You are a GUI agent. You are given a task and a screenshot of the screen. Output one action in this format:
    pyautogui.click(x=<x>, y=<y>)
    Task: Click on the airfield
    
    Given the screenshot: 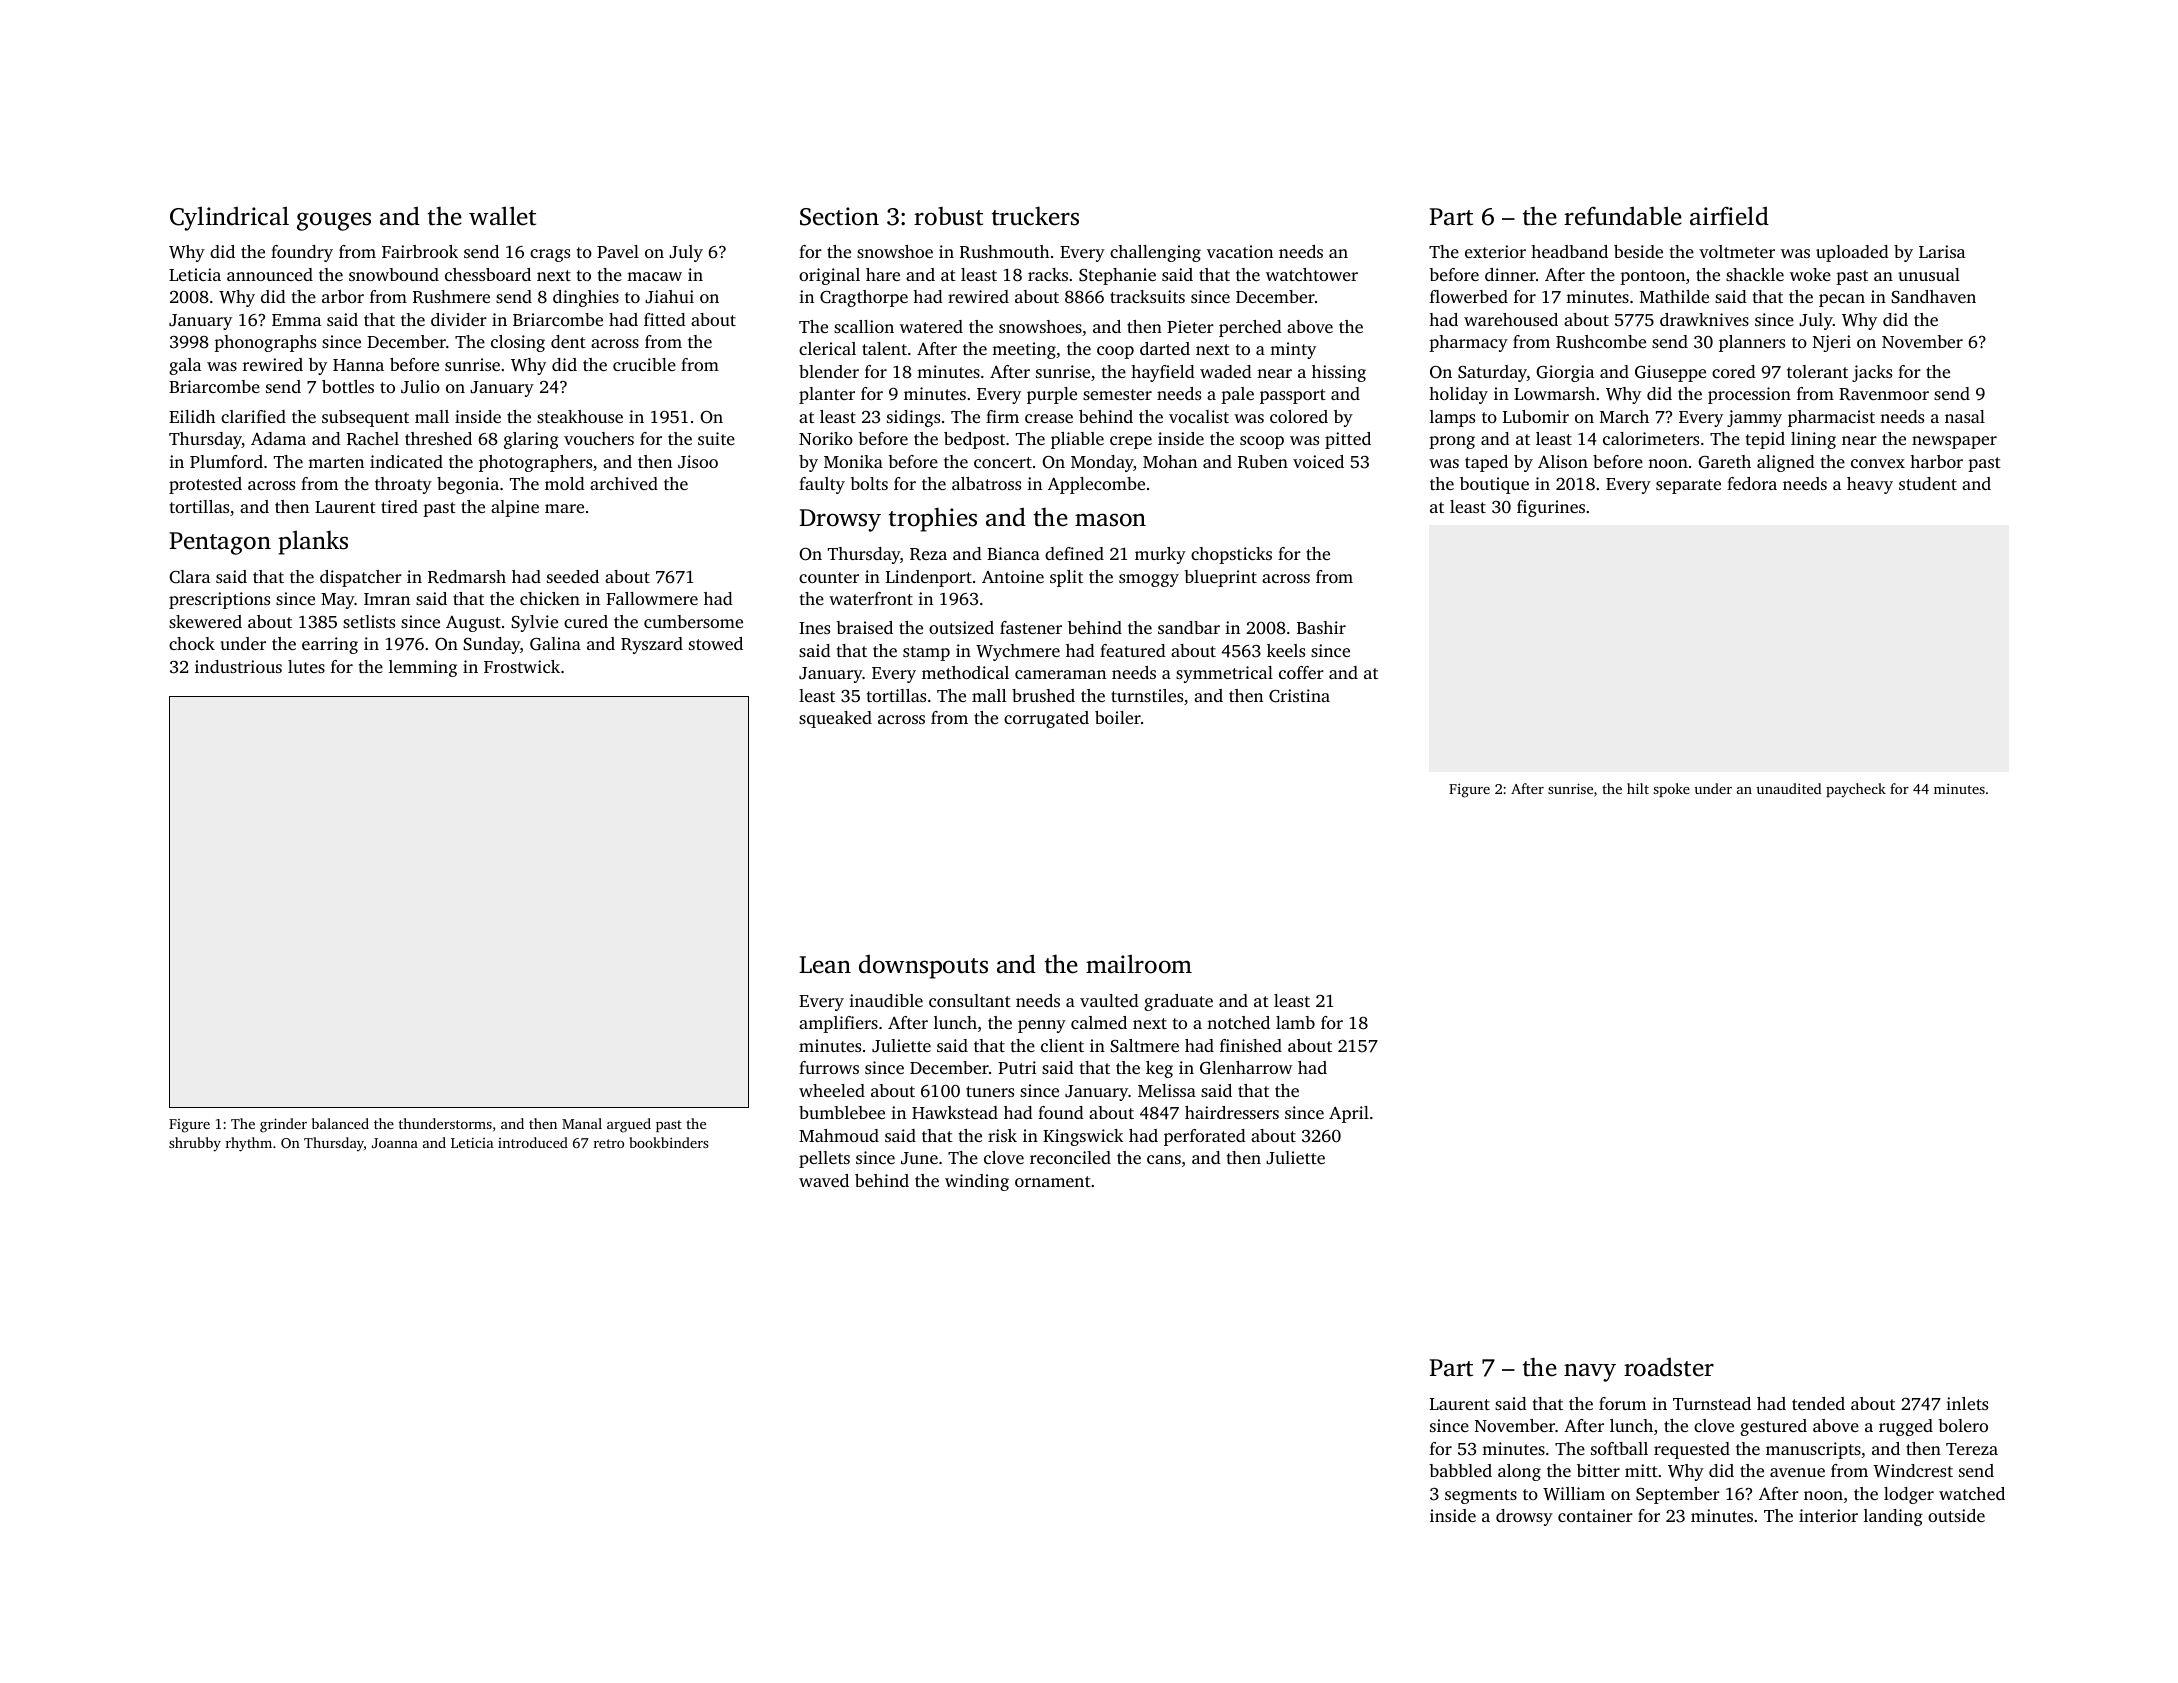 What is the action you would take?
    pyautogui.click(x=1729, y=216)
